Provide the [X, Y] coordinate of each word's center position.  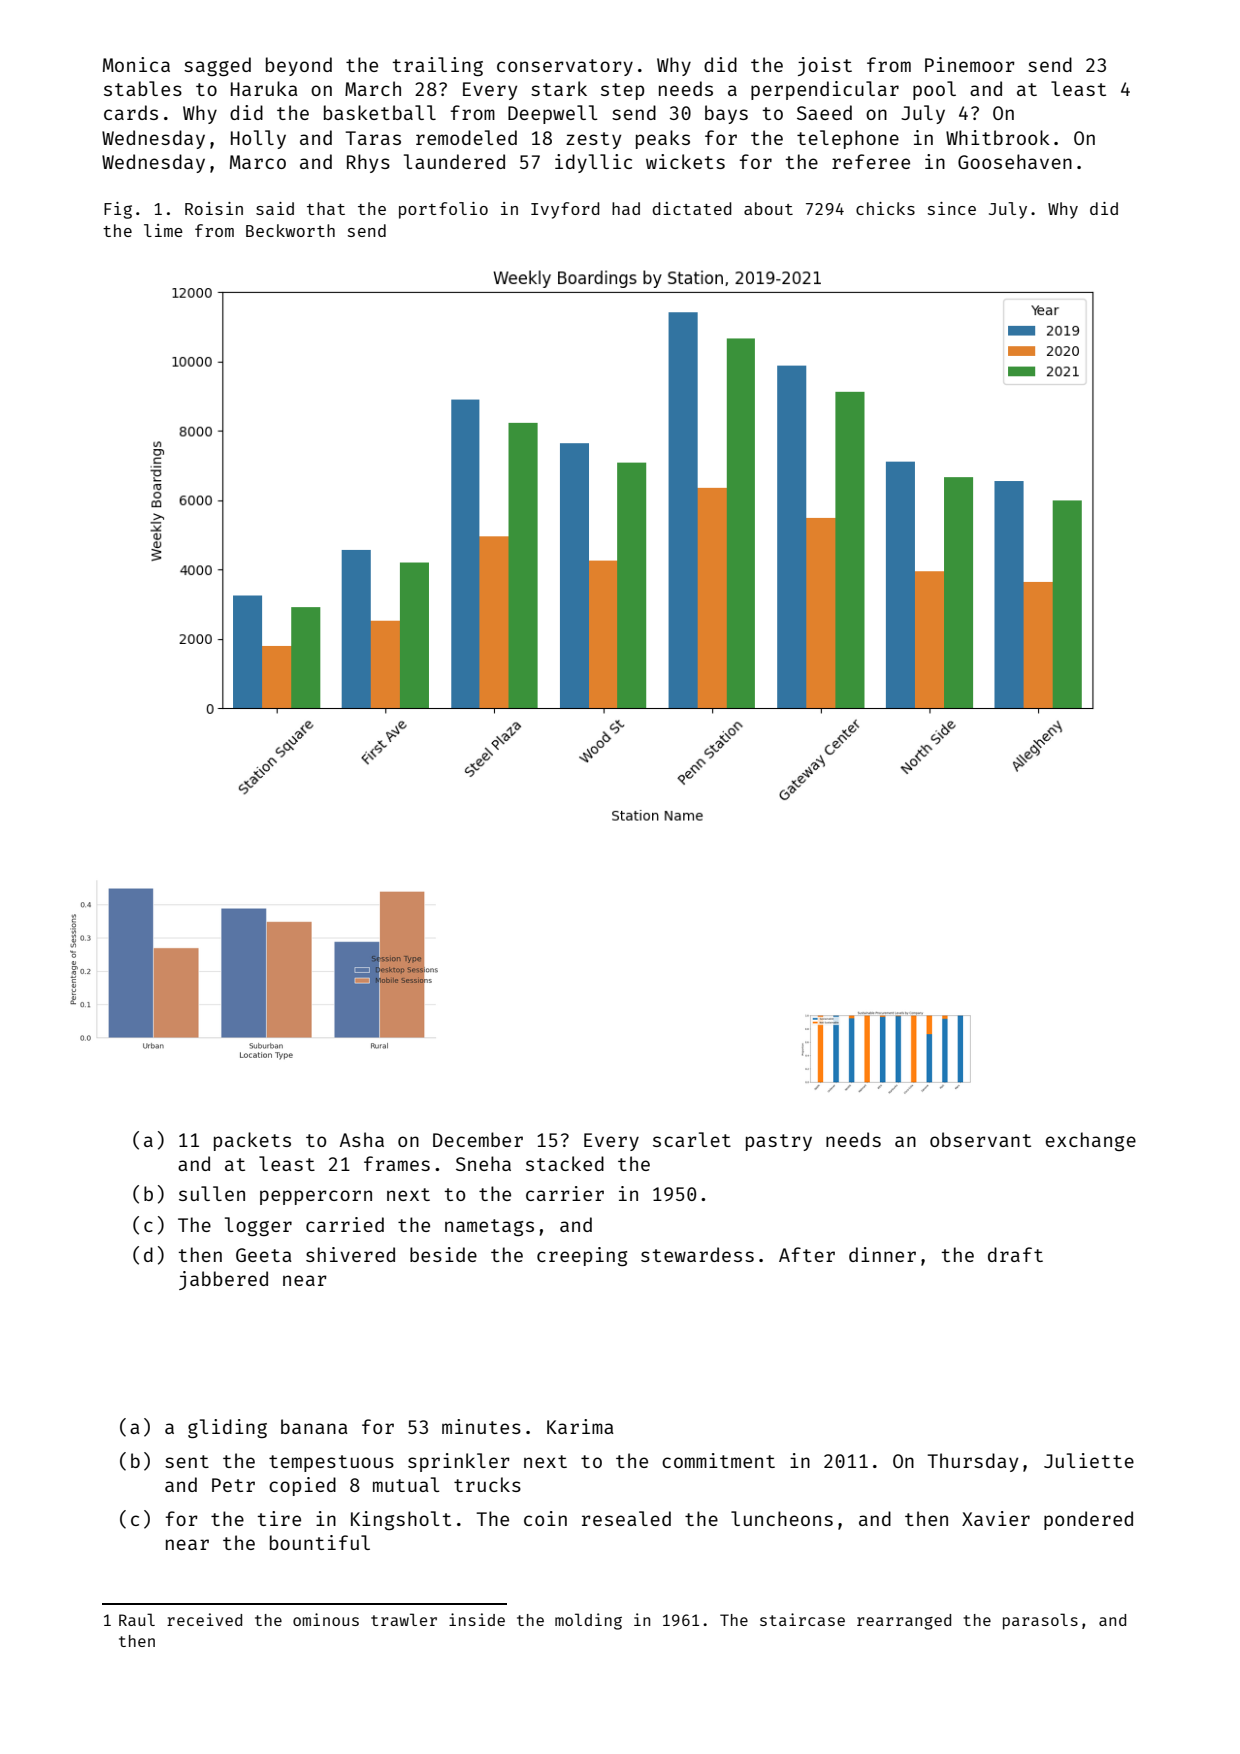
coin [545, 1518]
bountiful [320, 1542]
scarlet [692, 1139]
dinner [882, 1254]
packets [252, 1141]
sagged [217, 66]
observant [980, 1139]
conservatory [565, 67]
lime [163, 230]
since [952, 208]
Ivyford [565, 210]
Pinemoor [970, 64]
